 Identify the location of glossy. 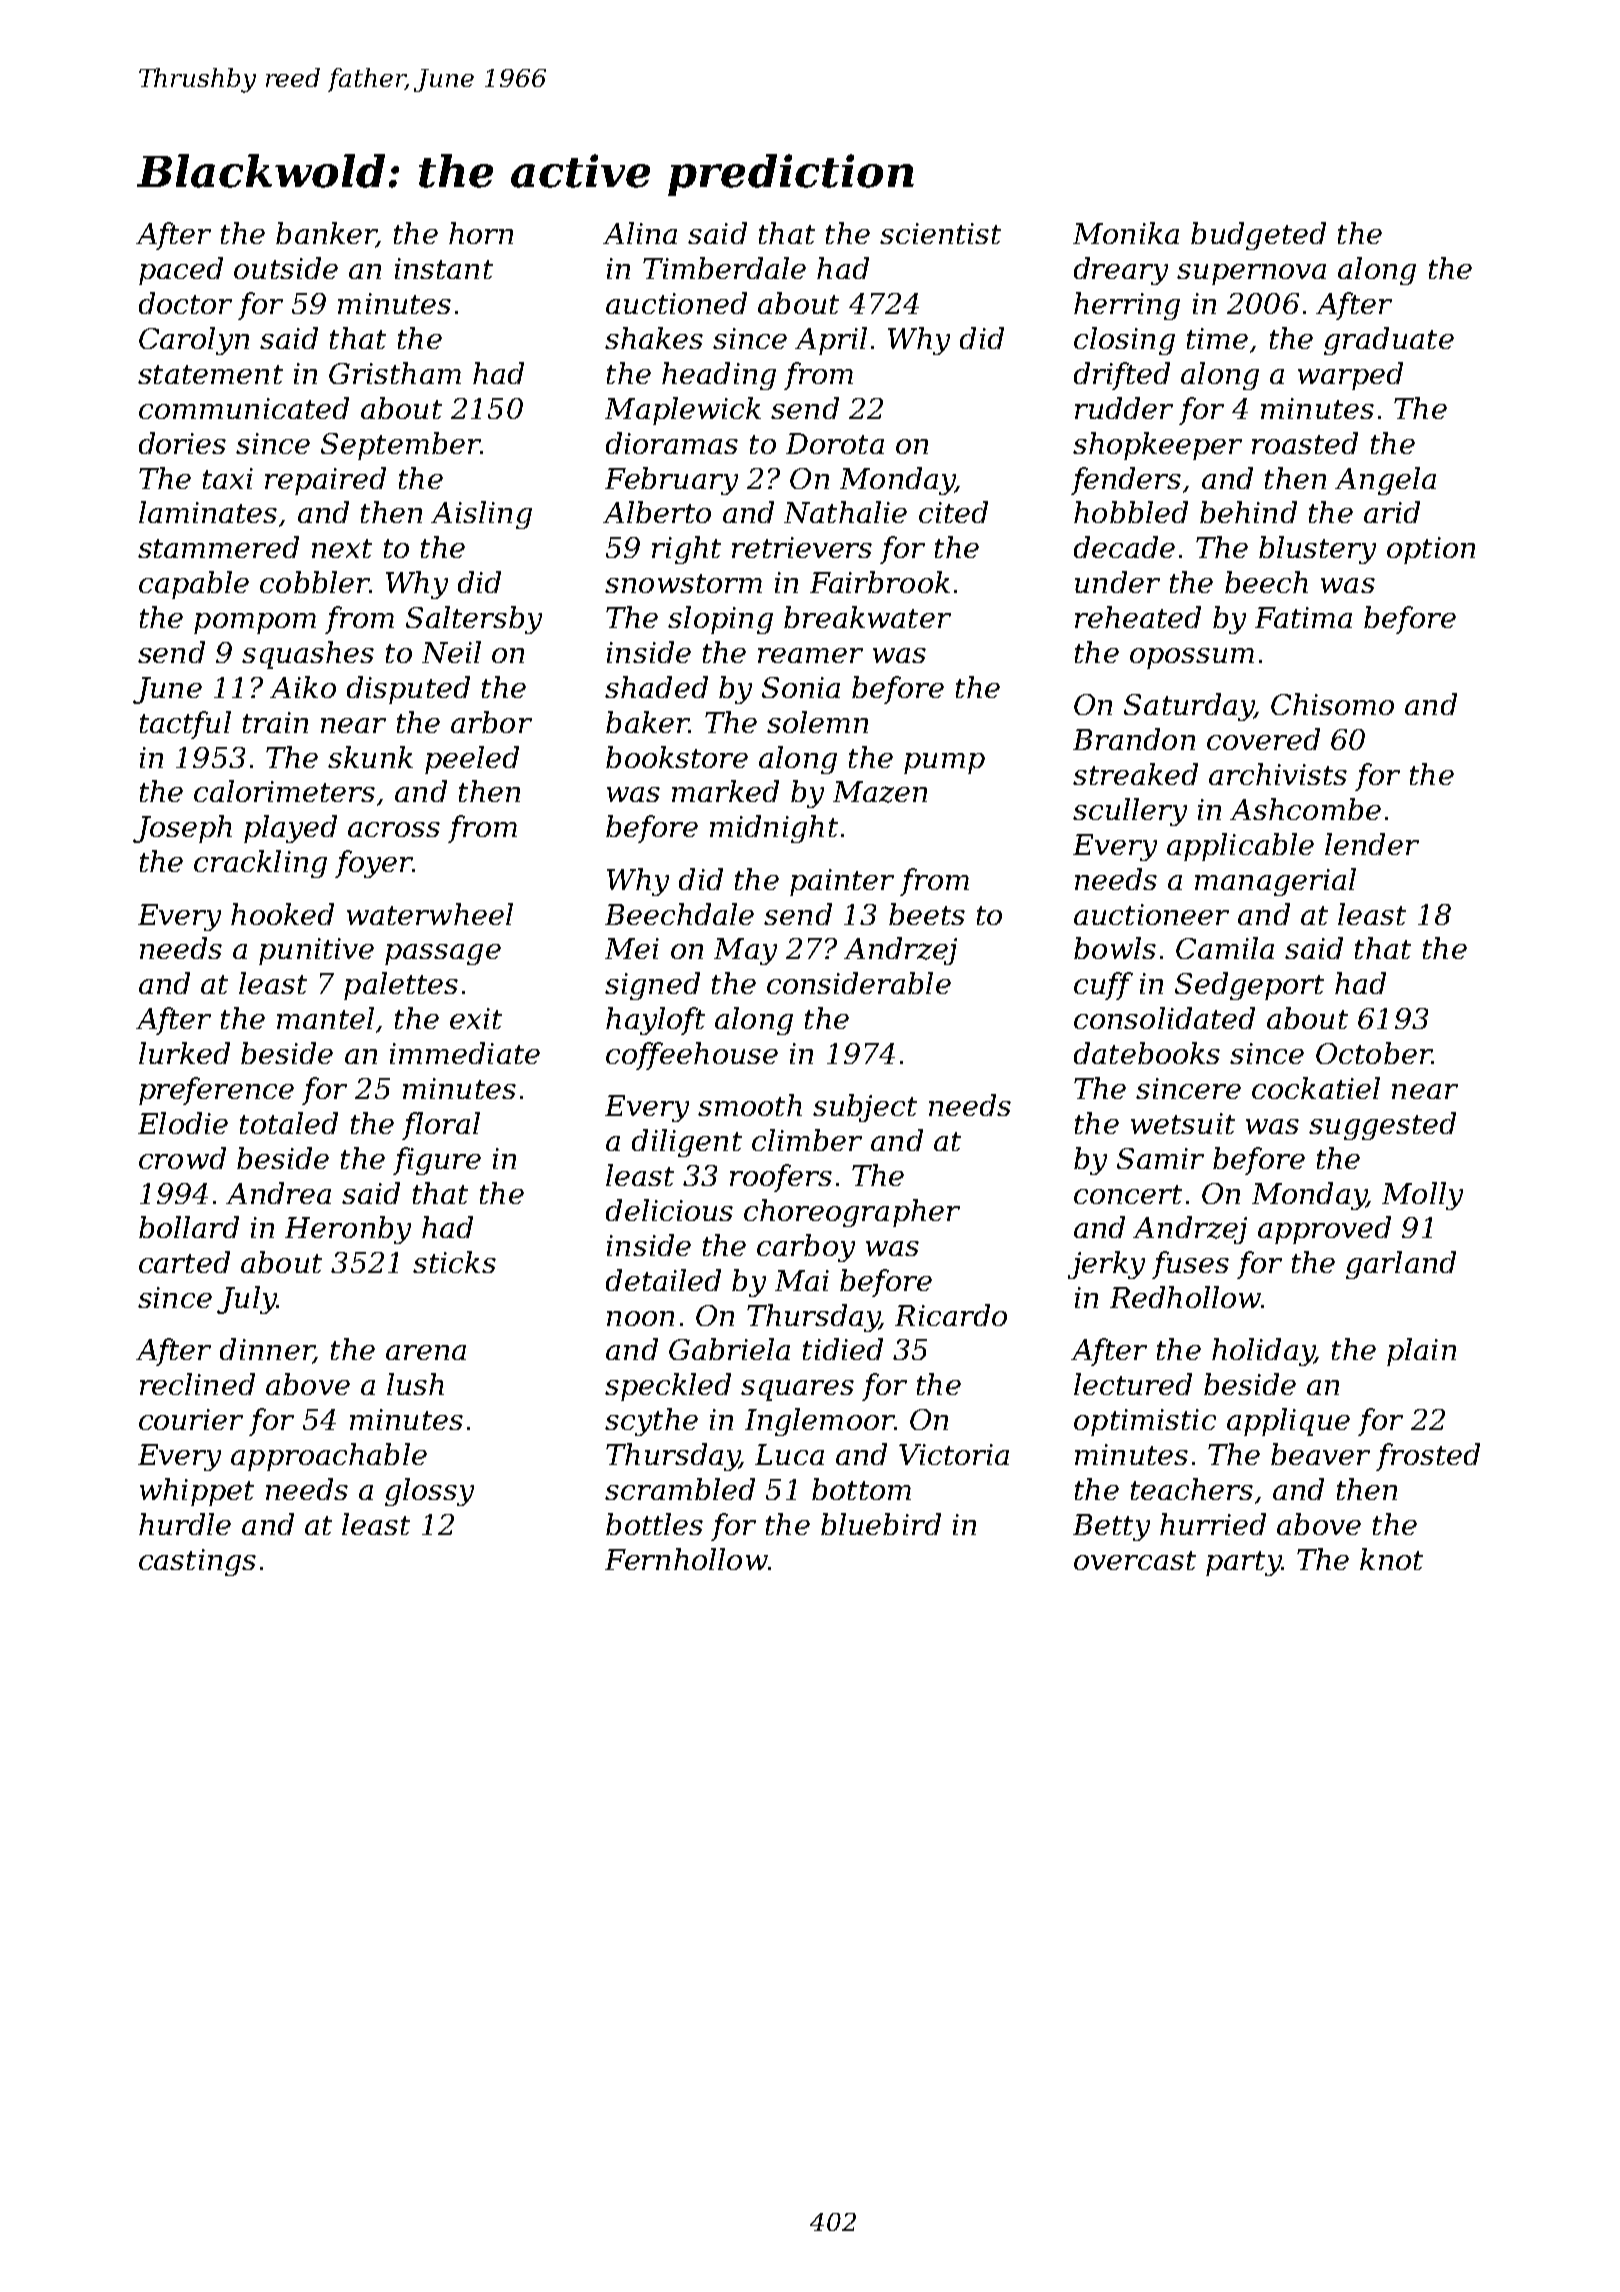
(429, 1492).
